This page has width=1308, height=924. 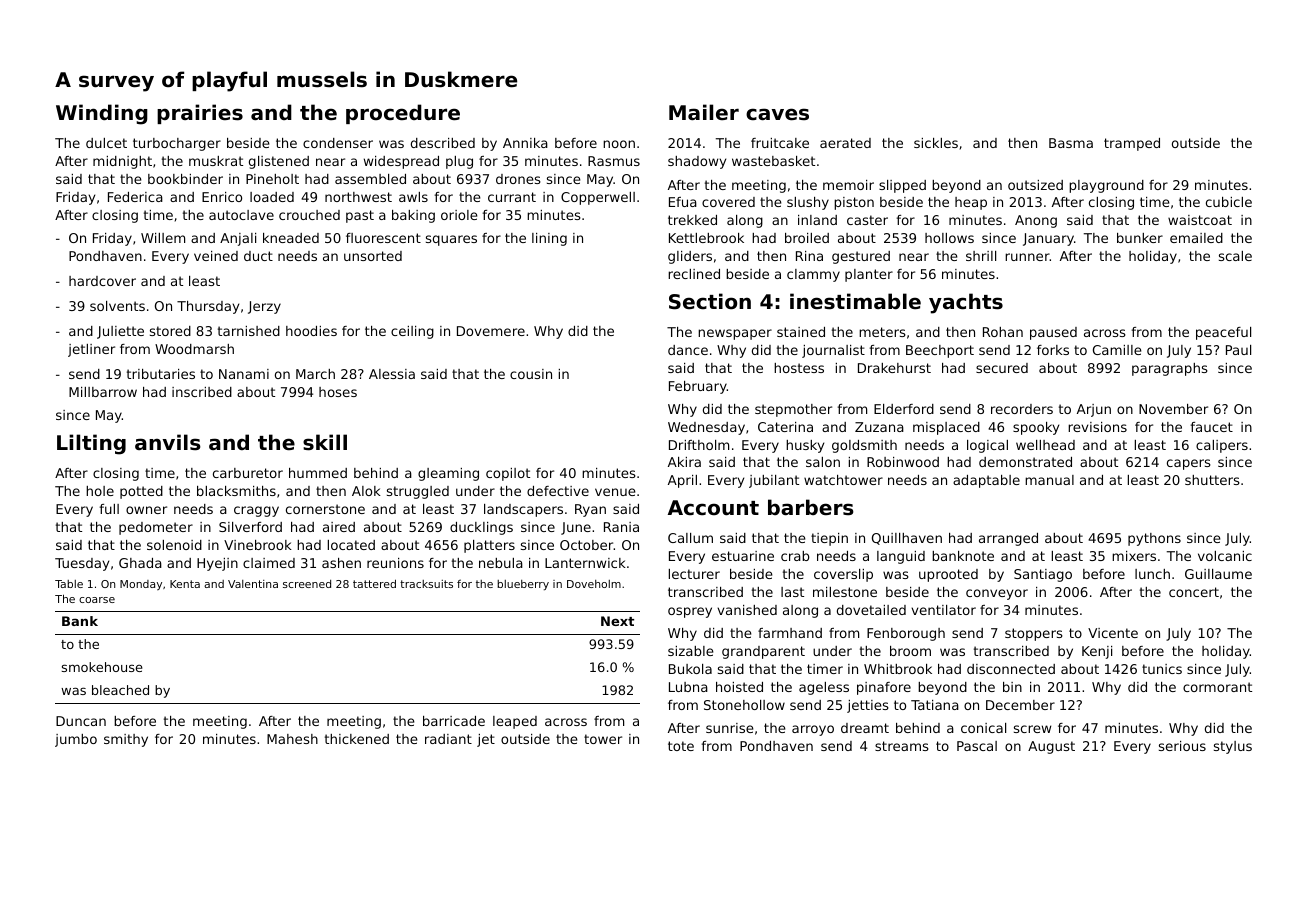 What do you see at coordinates (861, 257) in the page?
I see `gestured` at bounding box center [861, 257].
